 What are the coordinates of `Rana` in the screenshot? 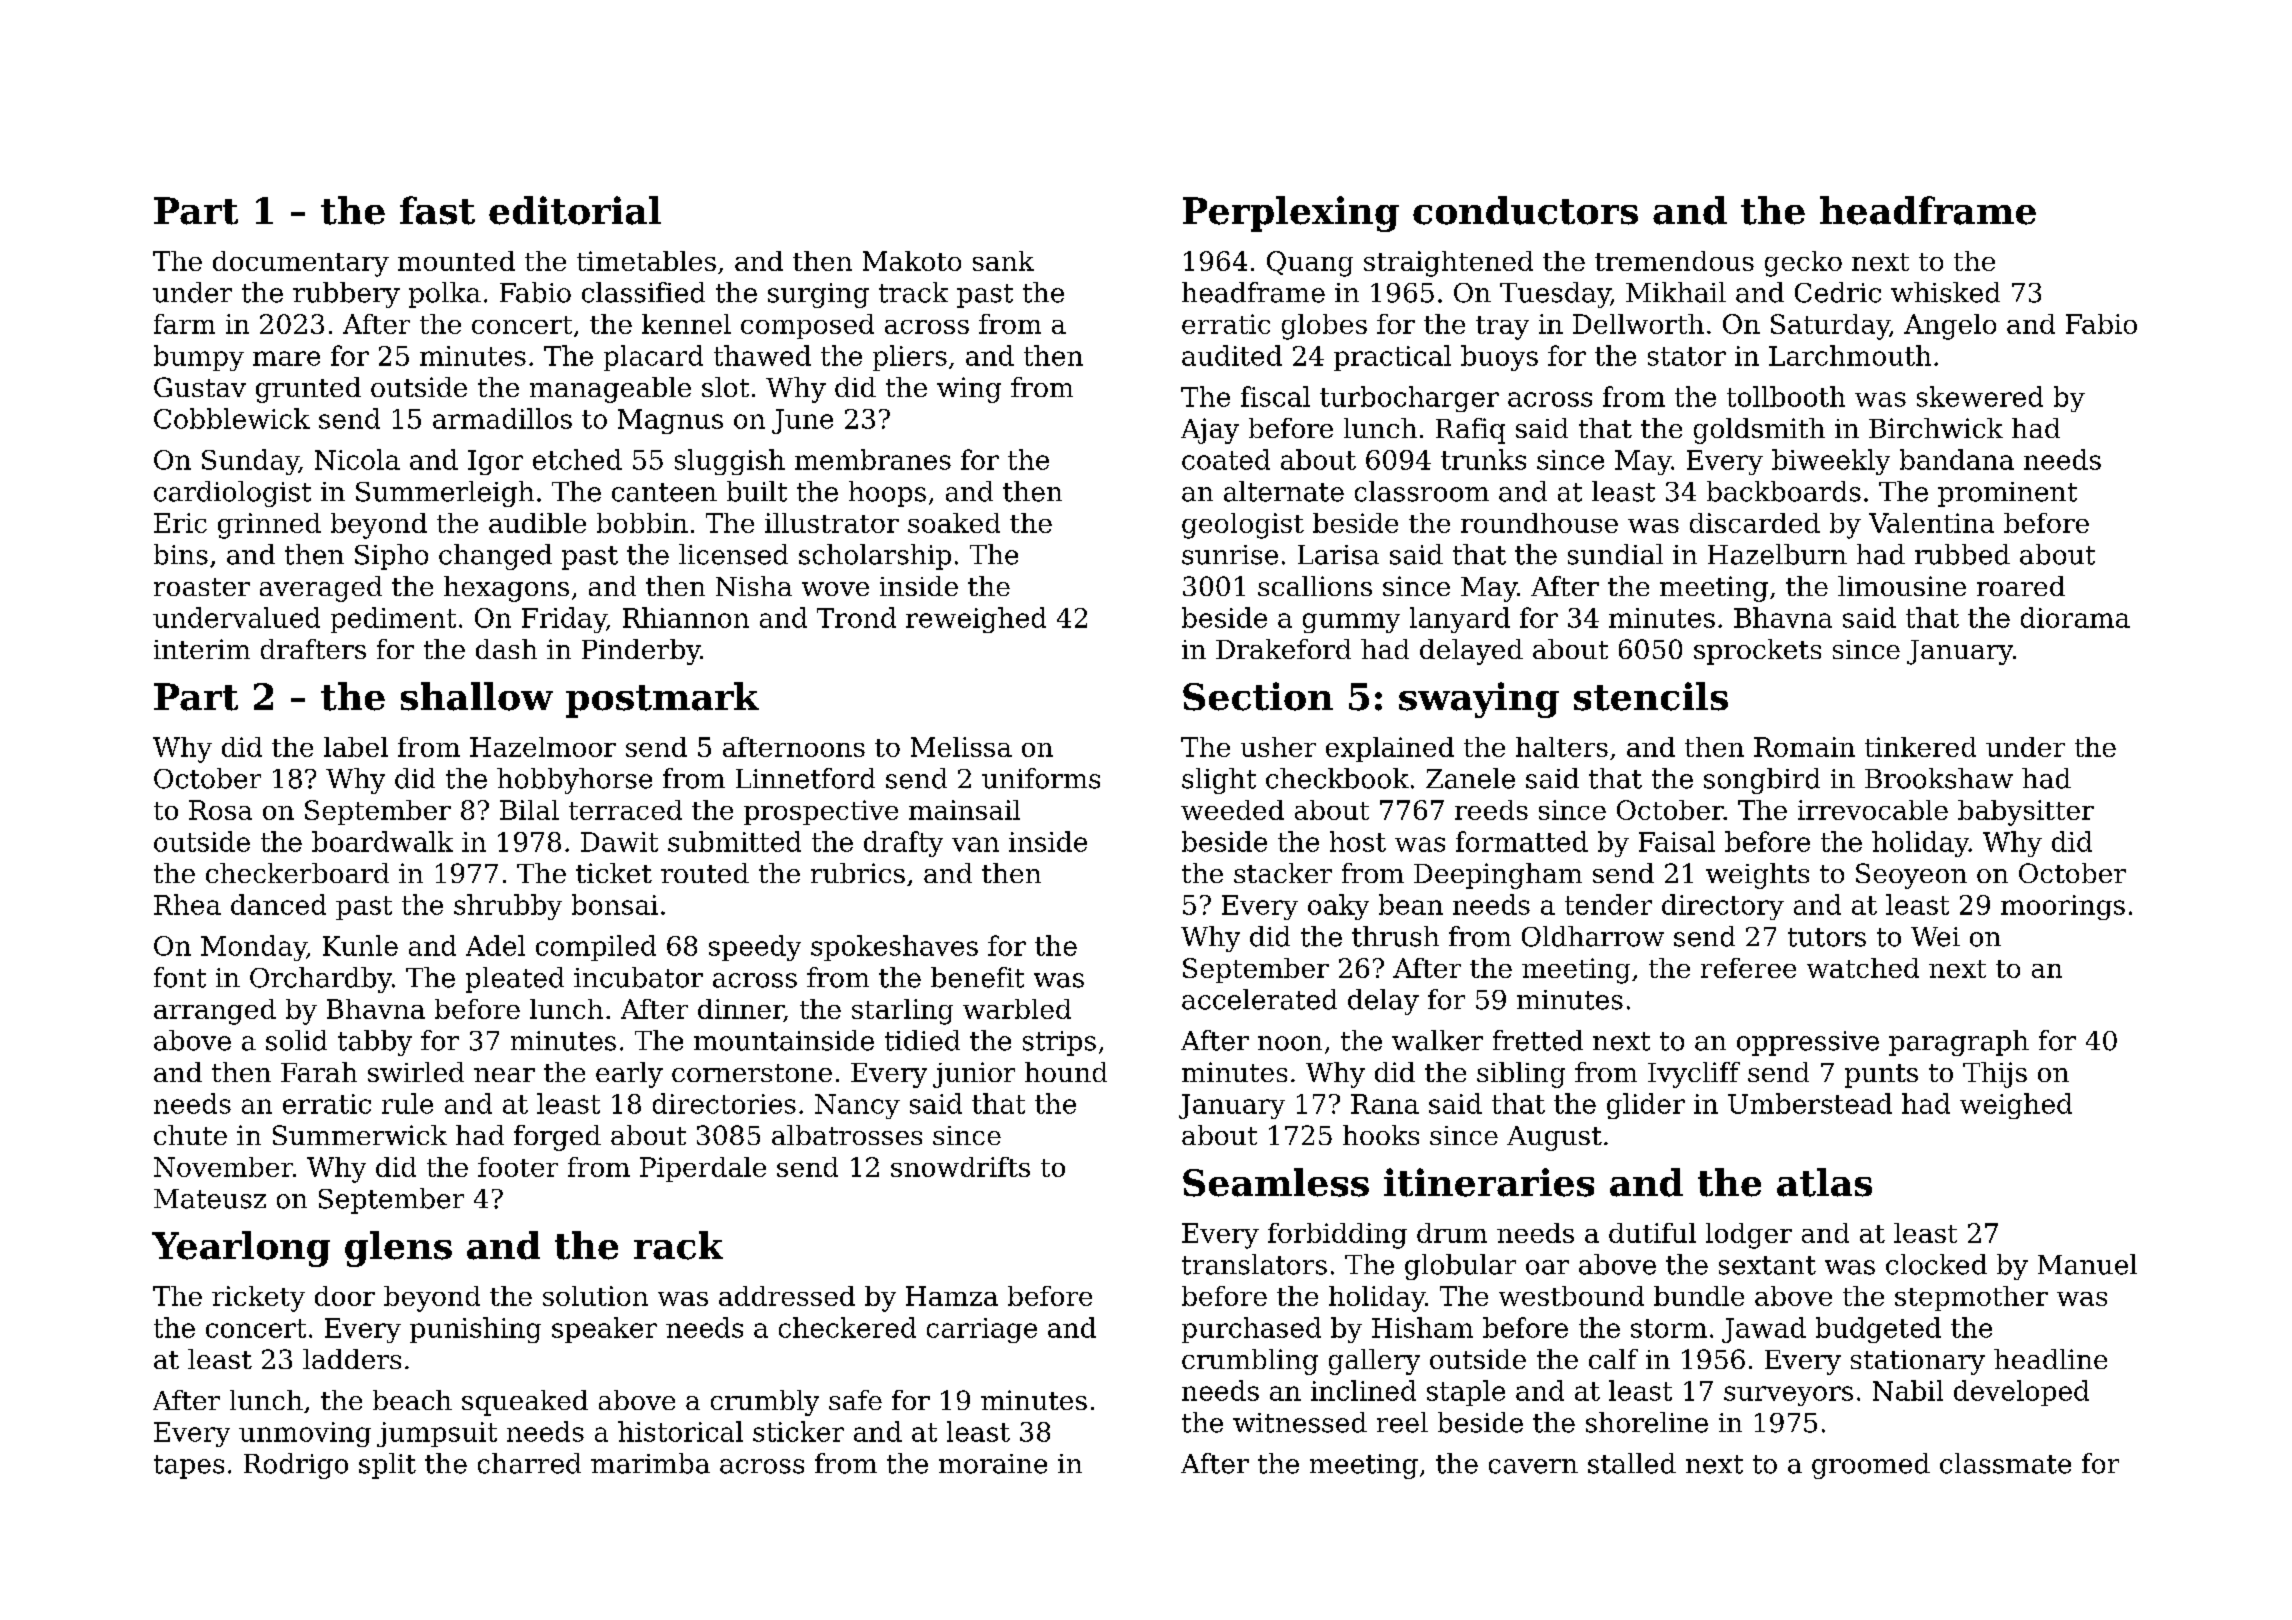 It's located at (1385, 1104).
